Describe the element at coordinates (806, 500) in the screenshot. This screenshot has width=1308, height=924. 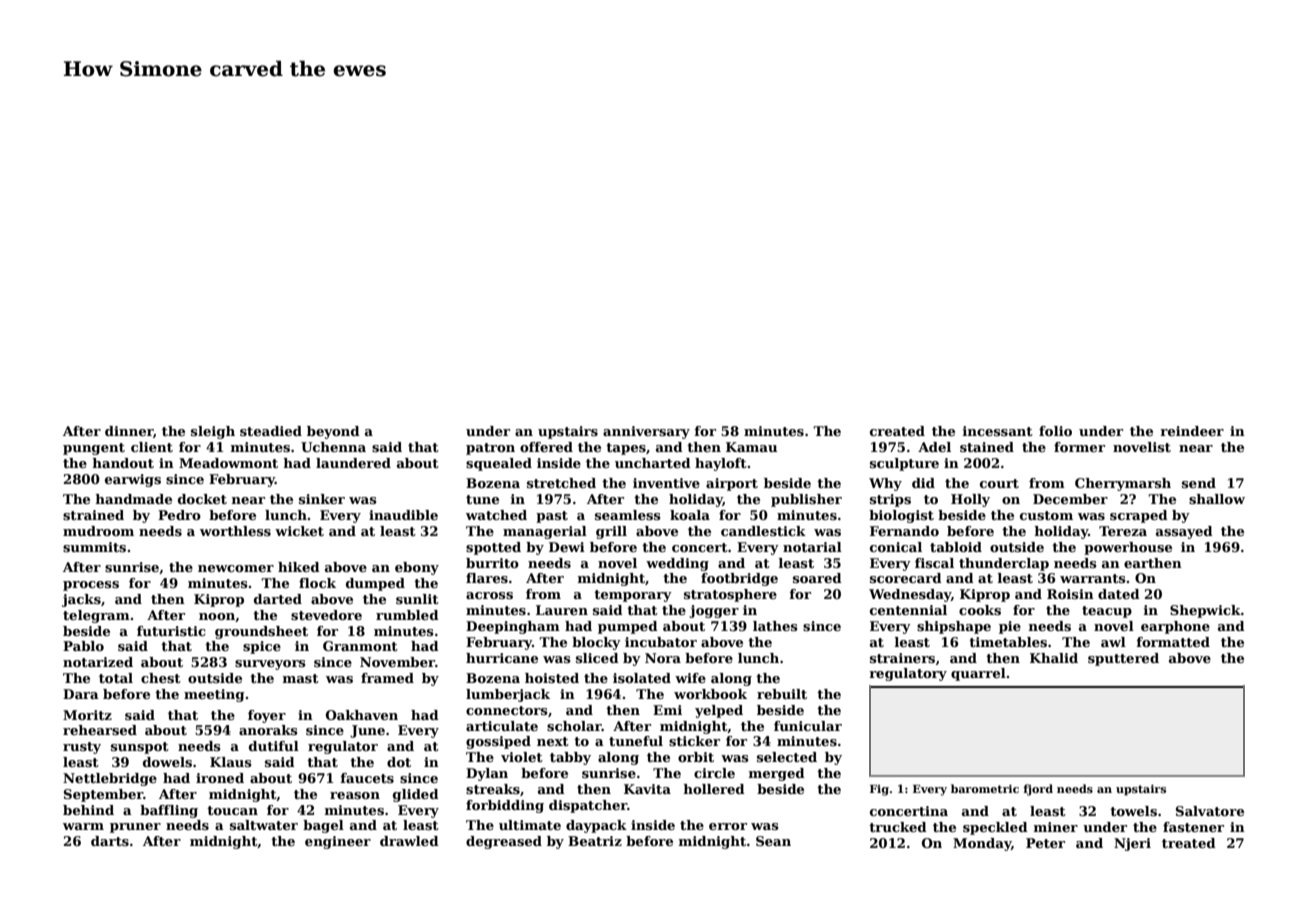
I see `publisher` at that location.
